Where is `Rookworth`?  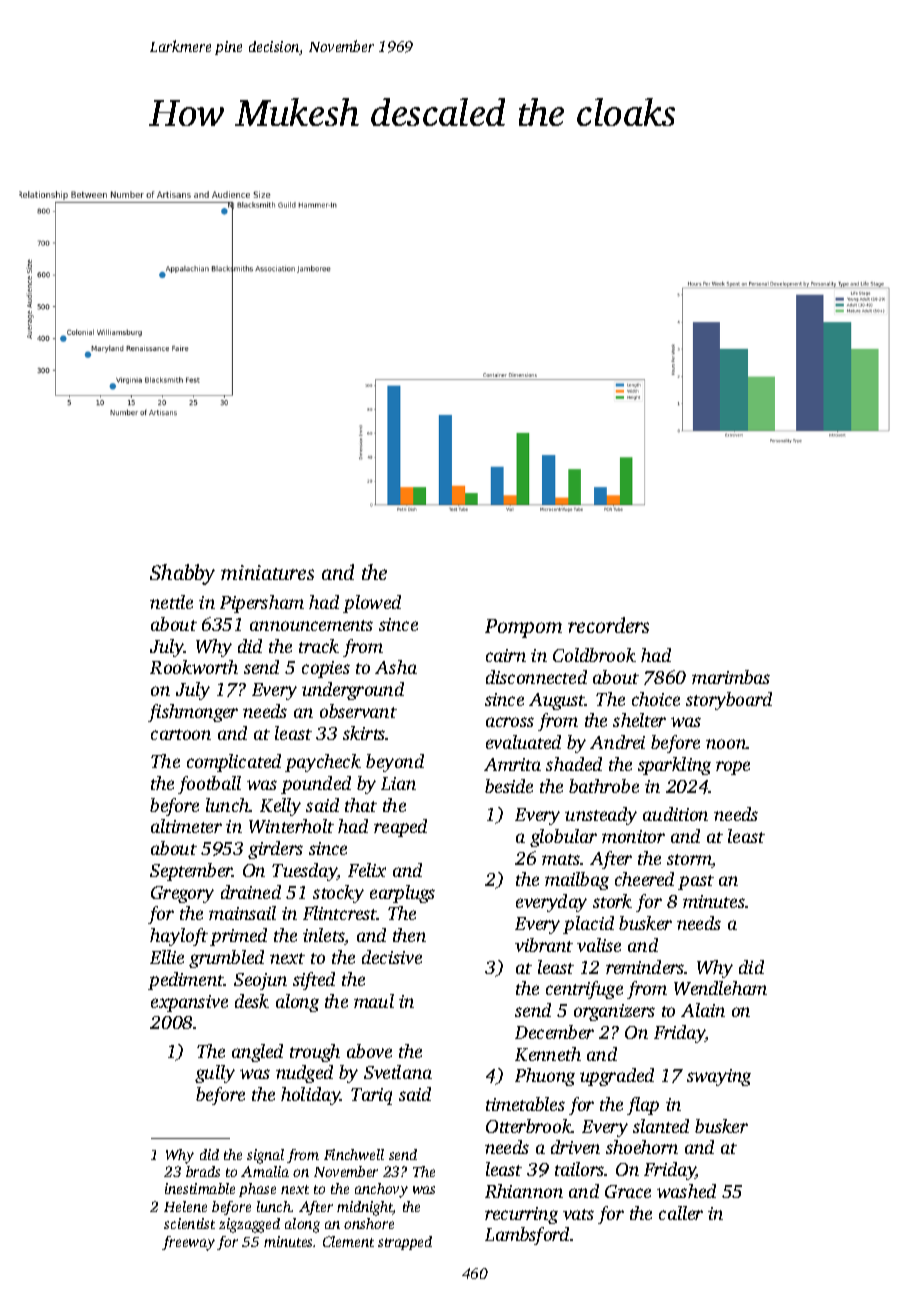
Rookworth is located at coordinates (194, 667).
